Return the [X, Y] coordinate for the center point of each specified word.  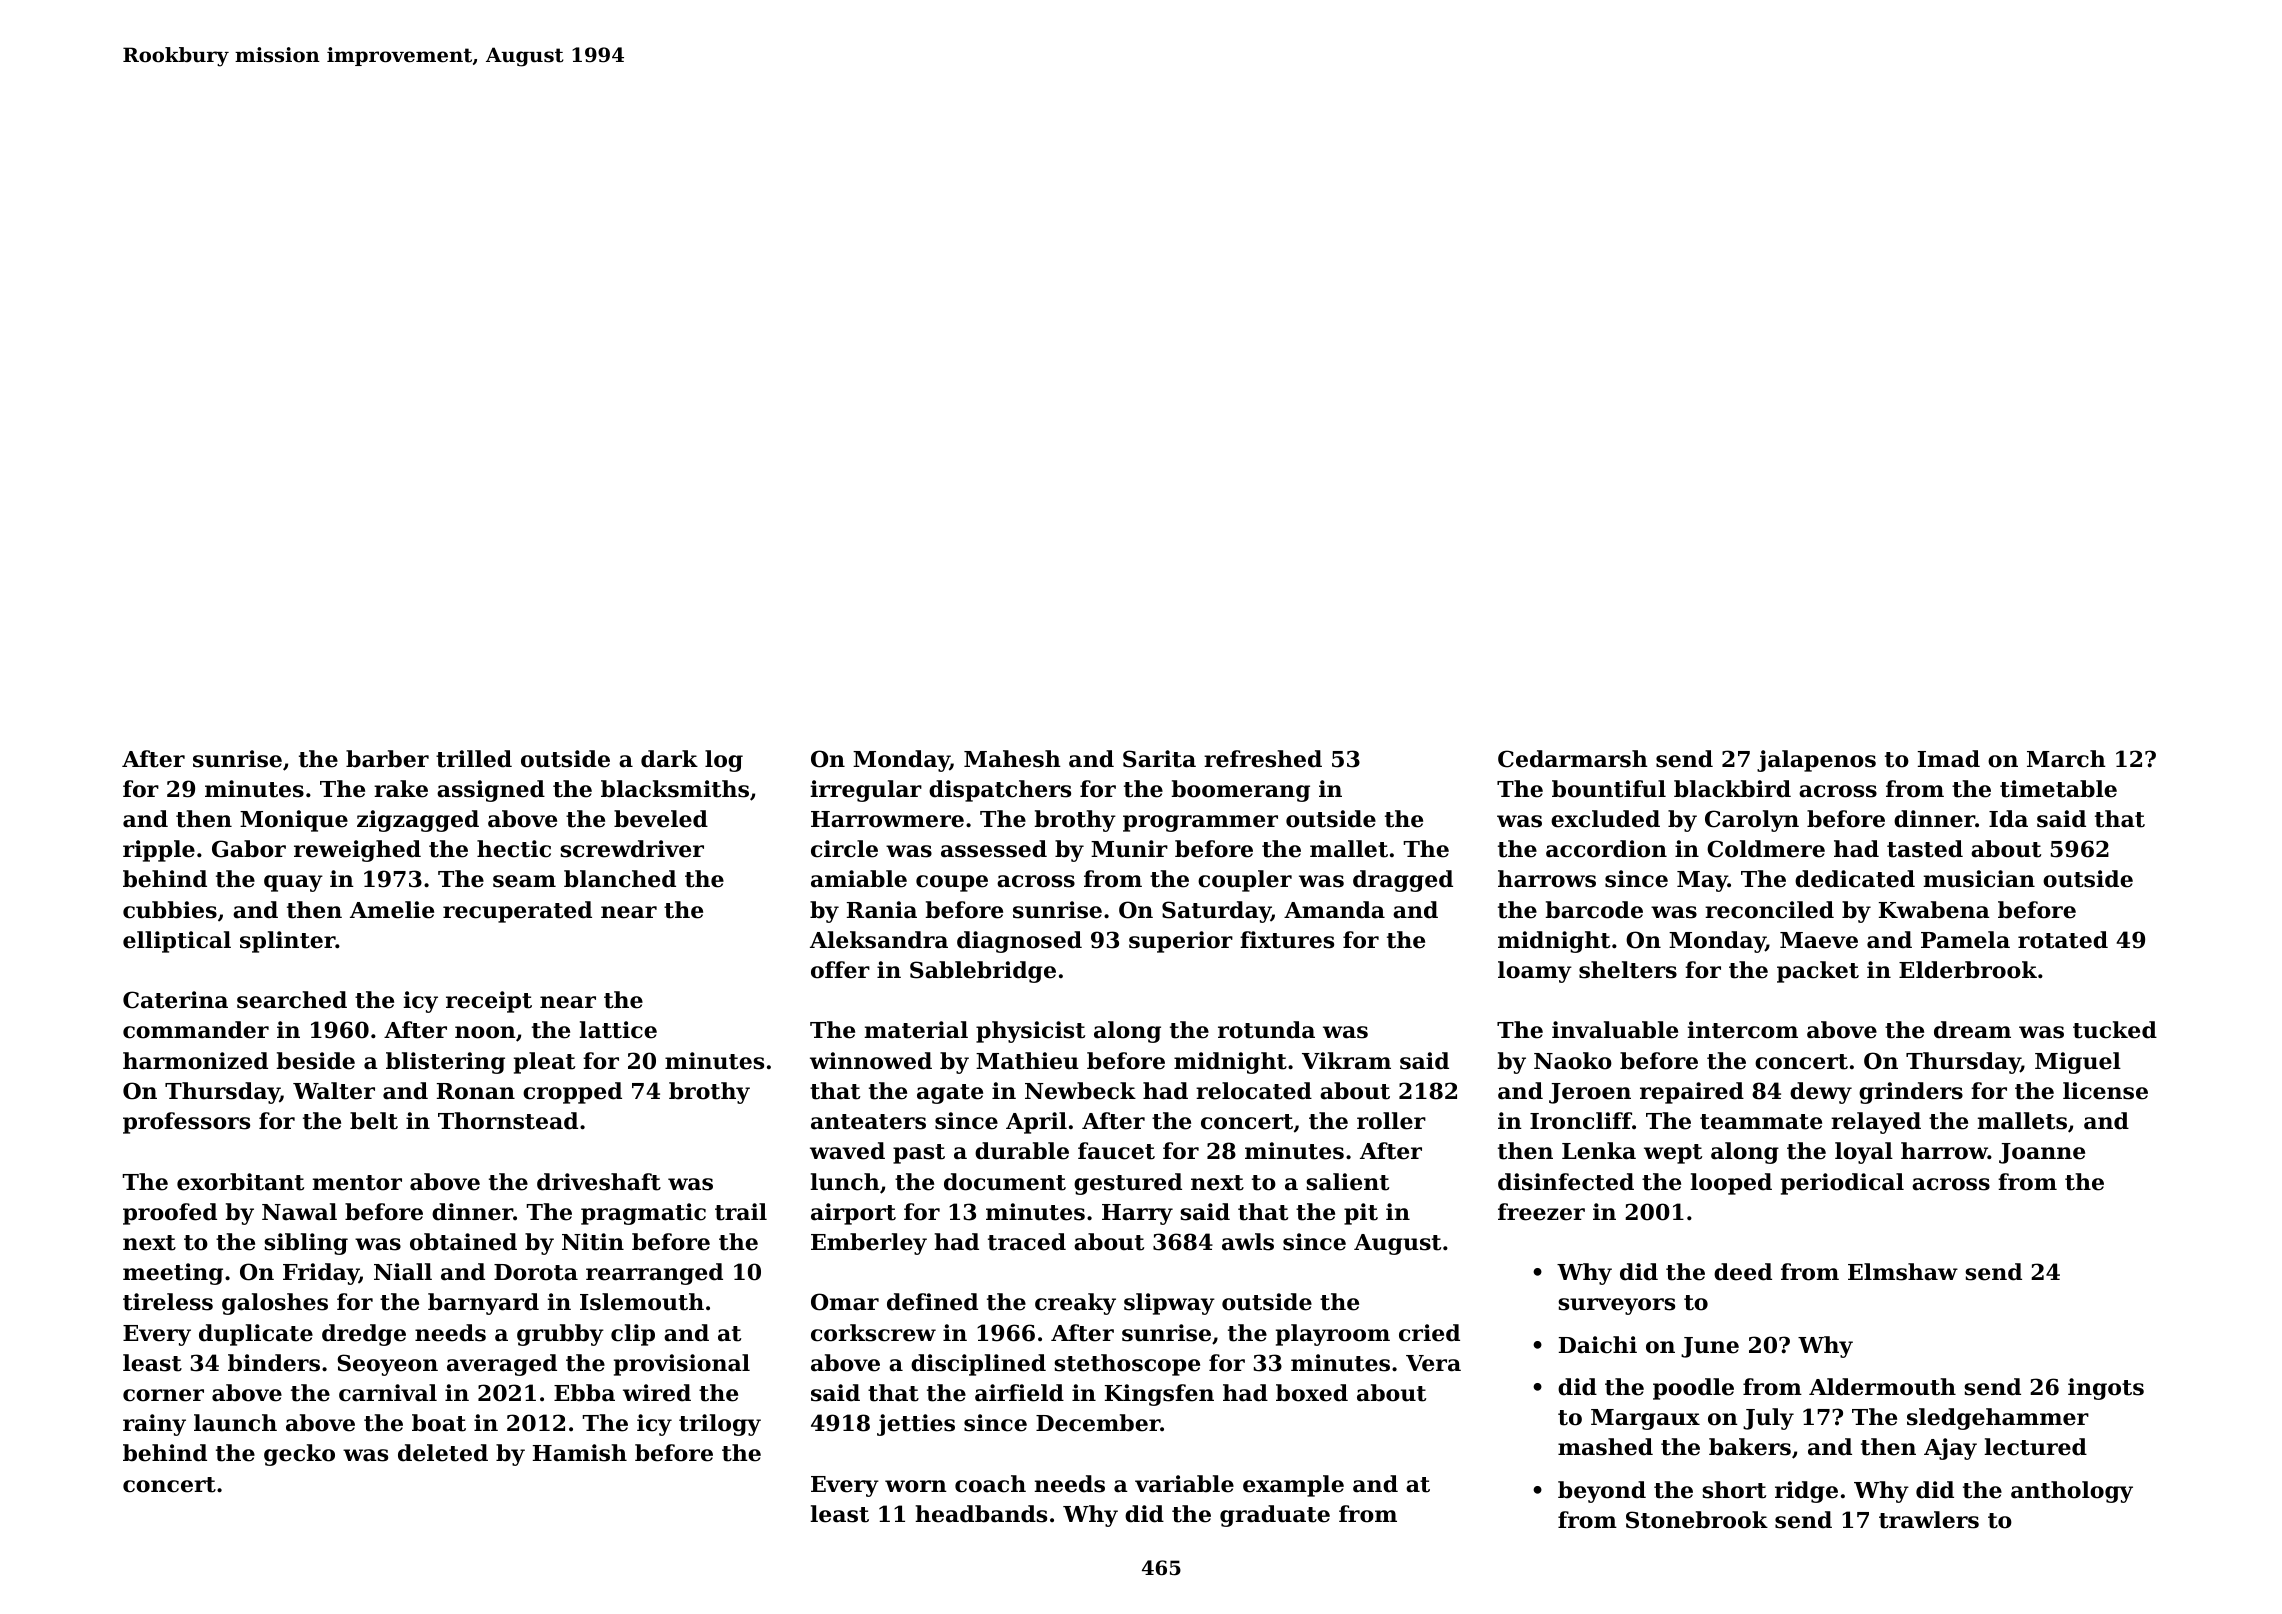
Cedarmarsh [1573, 759]
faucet [1116, 1151]
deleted [443, 1453]
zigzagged [418, 821]
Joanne [2042, 1153]
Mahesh [1012, 759]
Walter [334, 1091]
